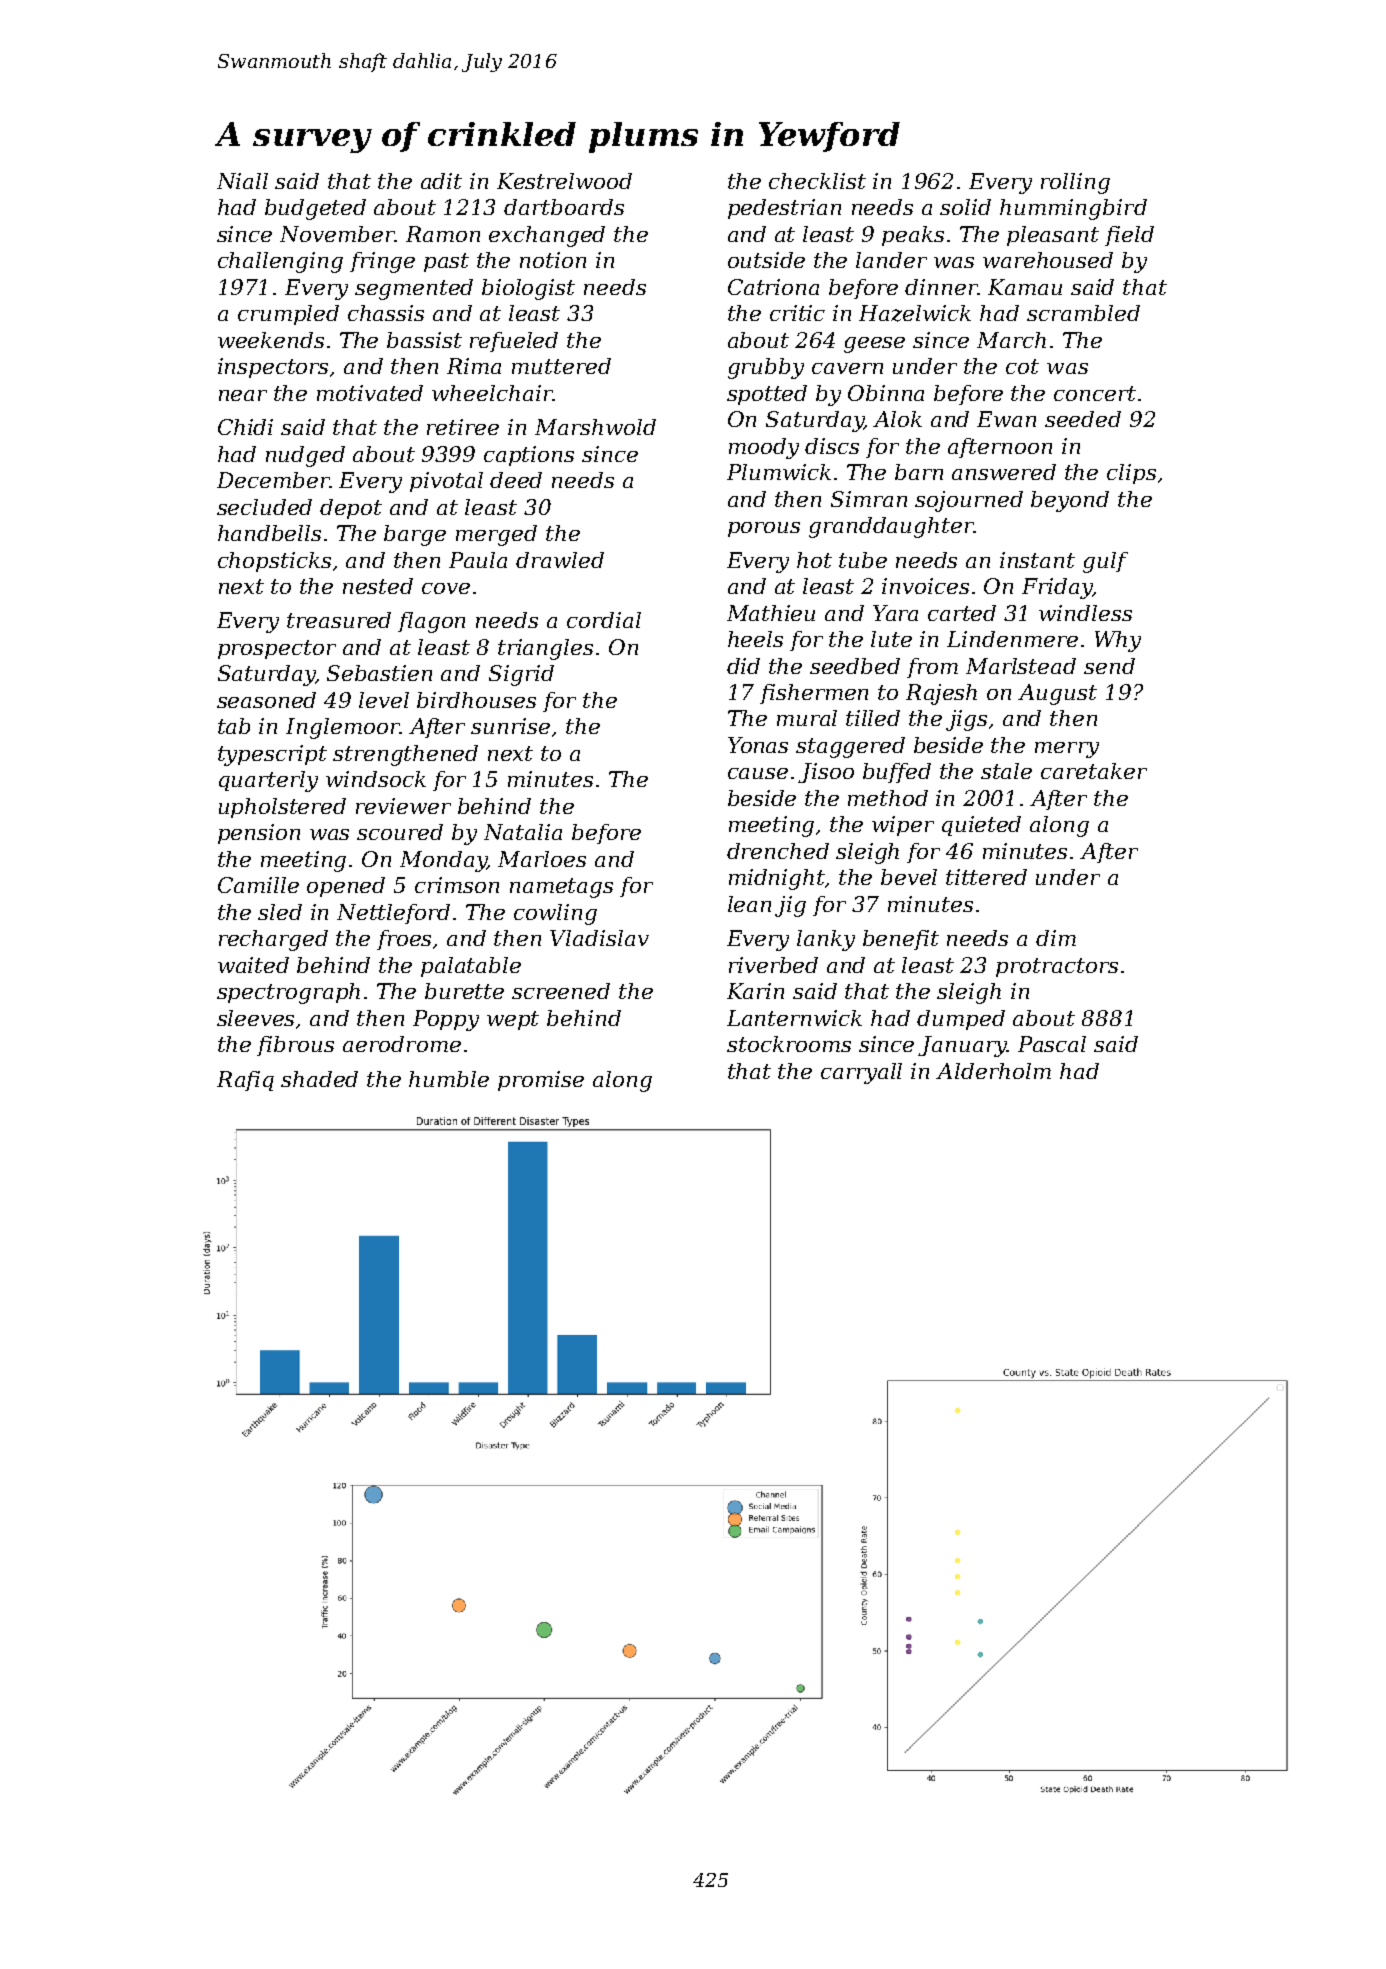 The width and height of the screenshot is (1386, 1969). What do you see at coordinates (855, 666) in the screenshot?
I see `seedbed` at bounding box center [855, 666].
